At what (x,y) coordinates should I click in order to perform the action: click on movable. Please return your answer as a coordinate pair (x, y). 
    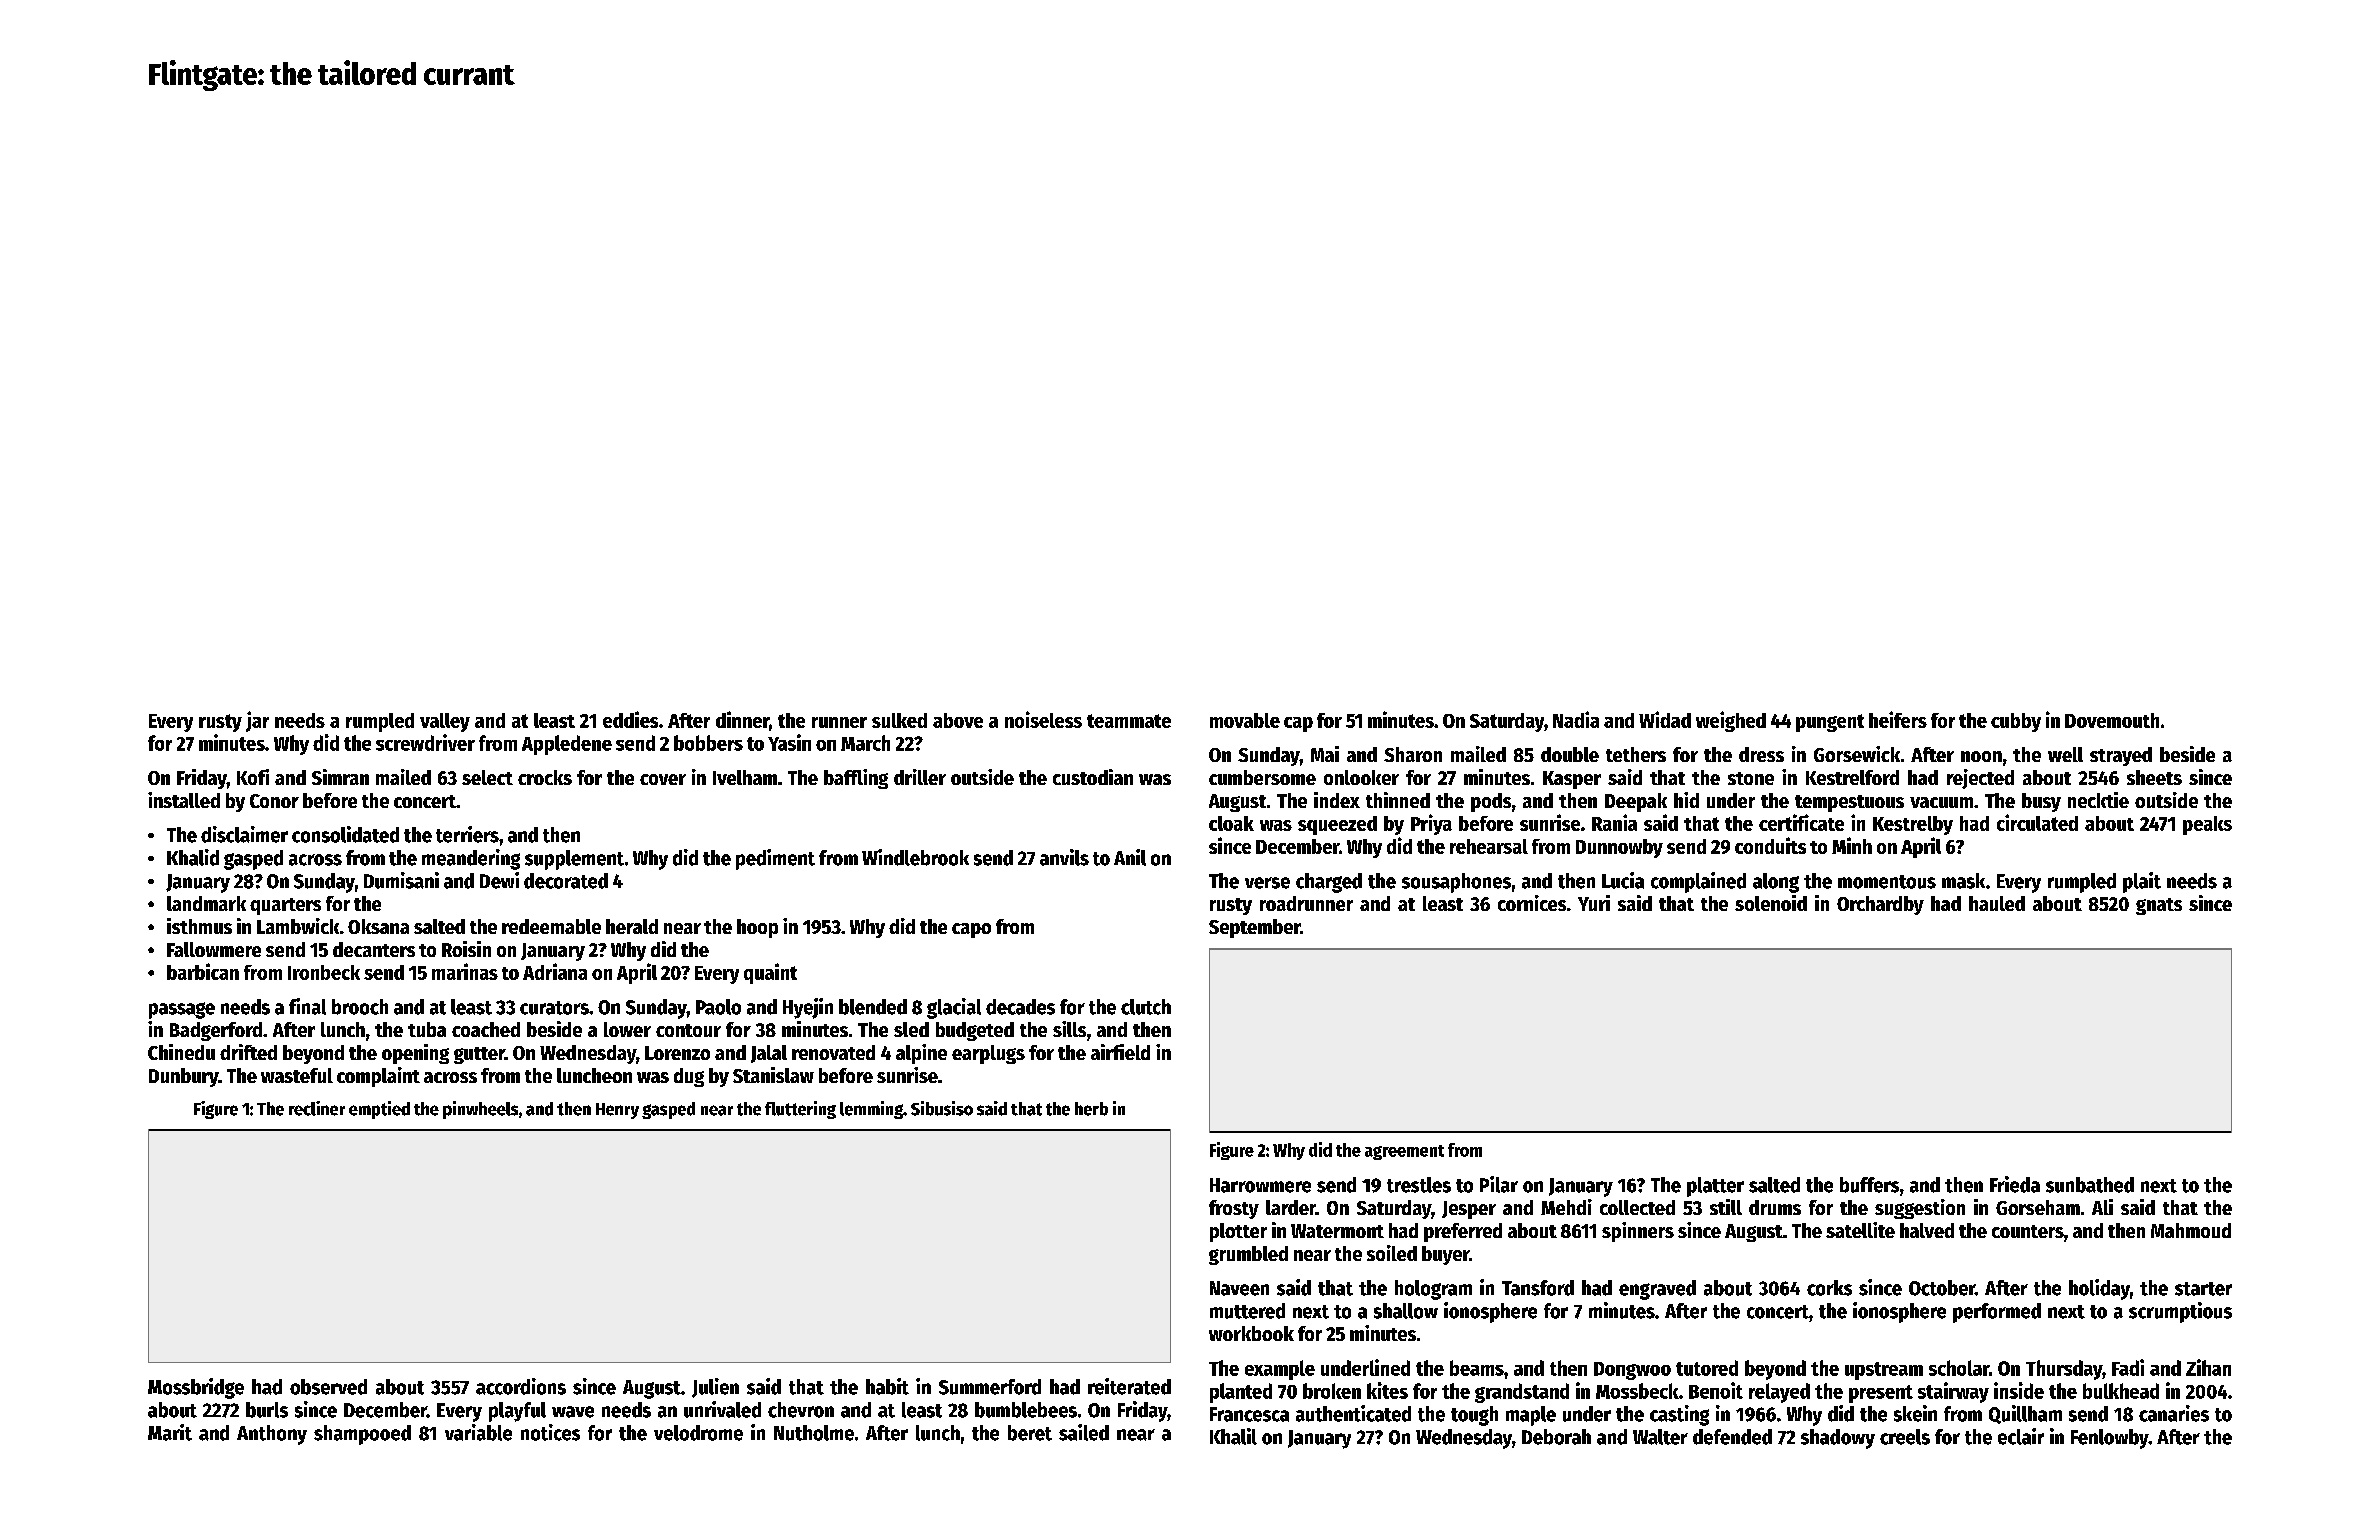
    Looking at the image, I should click on (1245, 720).
